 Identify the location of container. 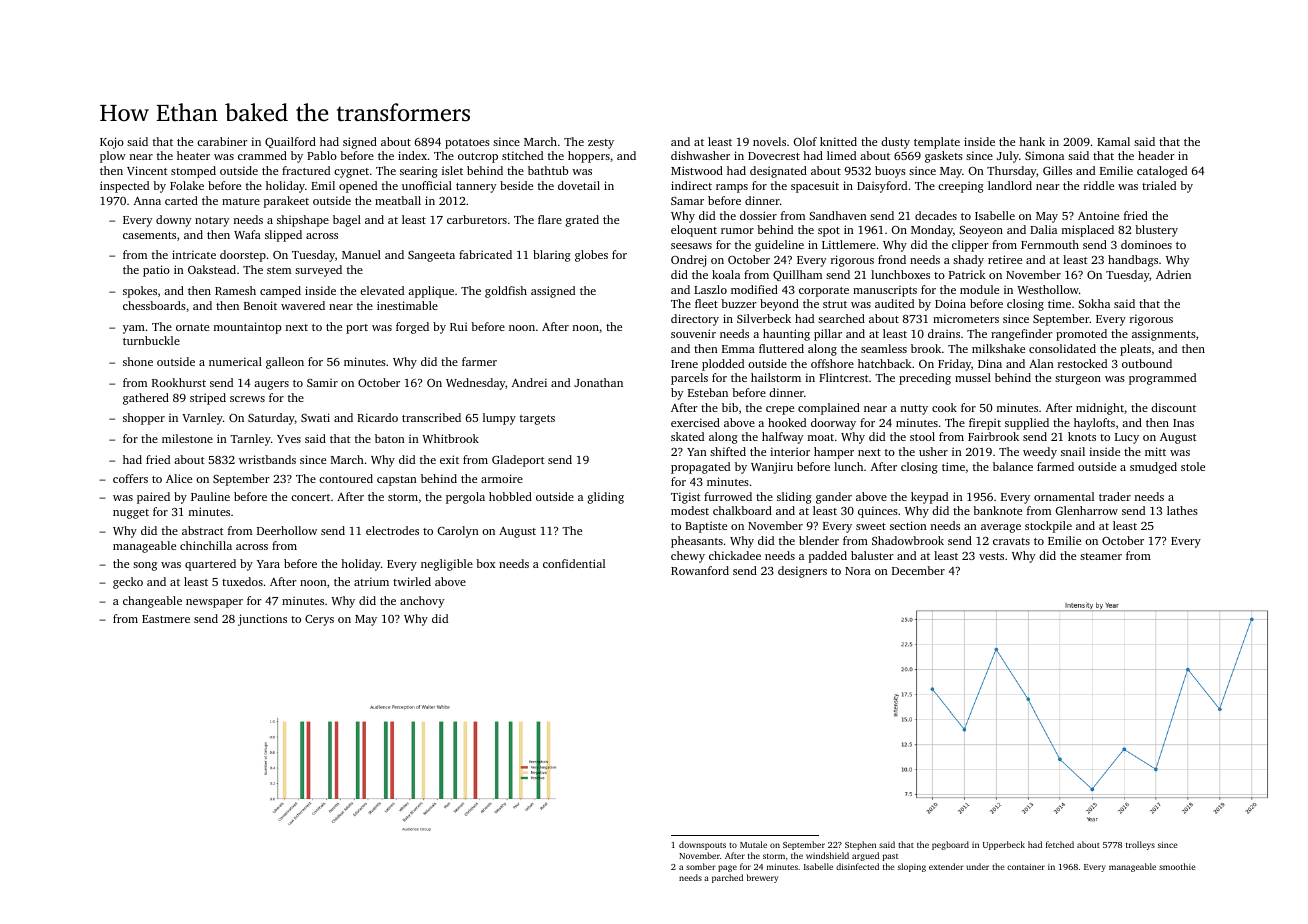
(1026, 866).
